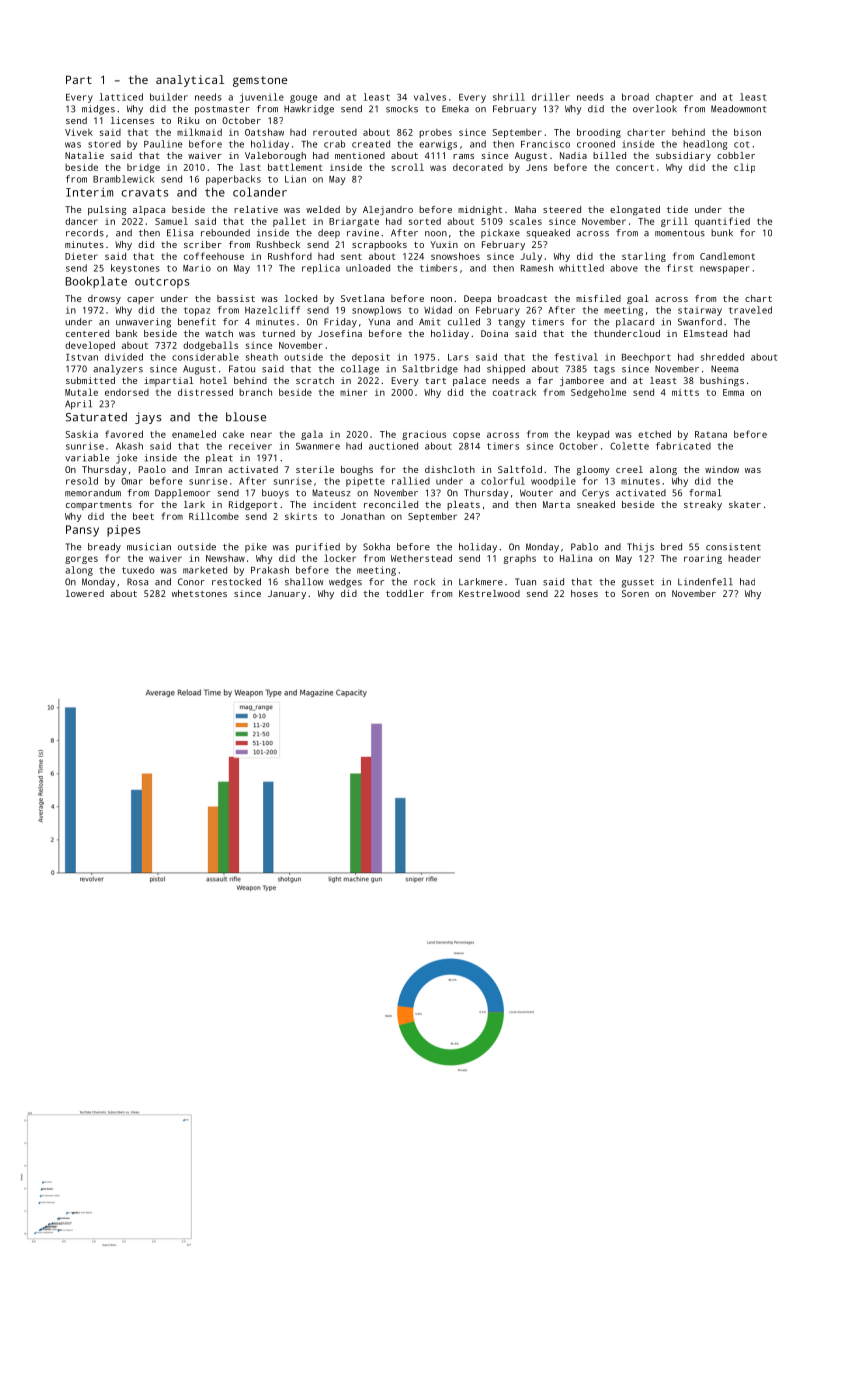 This page has width=849, height=1400. I want to click on woodpile, so click(553, 482).
